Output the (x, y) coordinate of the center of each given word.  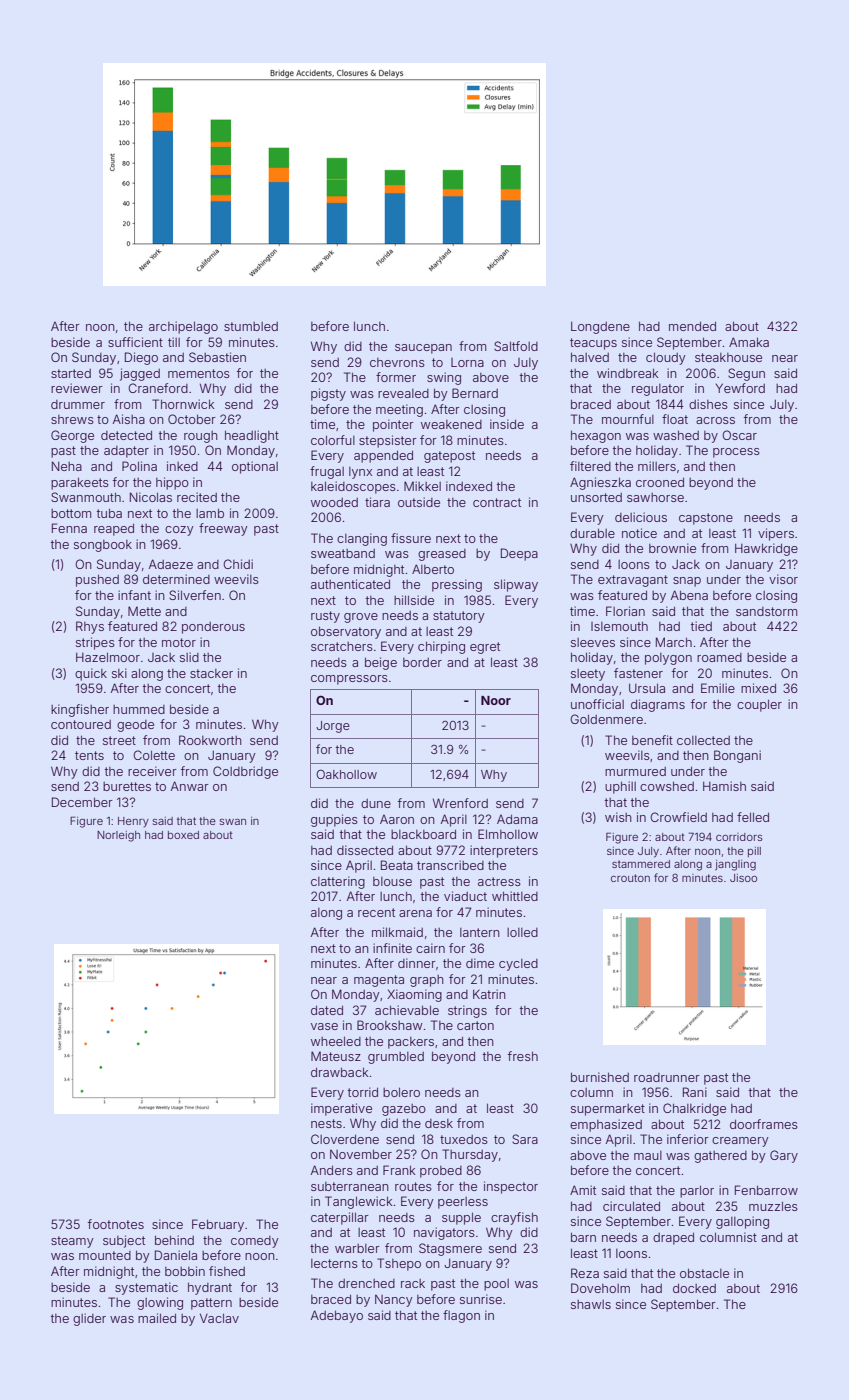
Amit (583, 1190)
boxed (183, 835)
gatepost (449, 457)
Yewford (740, 388)
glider (89, 1319)
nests (326, 1123)
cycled (518, 965)
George (72, 436)
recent (376, 912)
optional (255, 467)
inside (507, 424)
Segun (746, 374)
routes (413, 1186)
